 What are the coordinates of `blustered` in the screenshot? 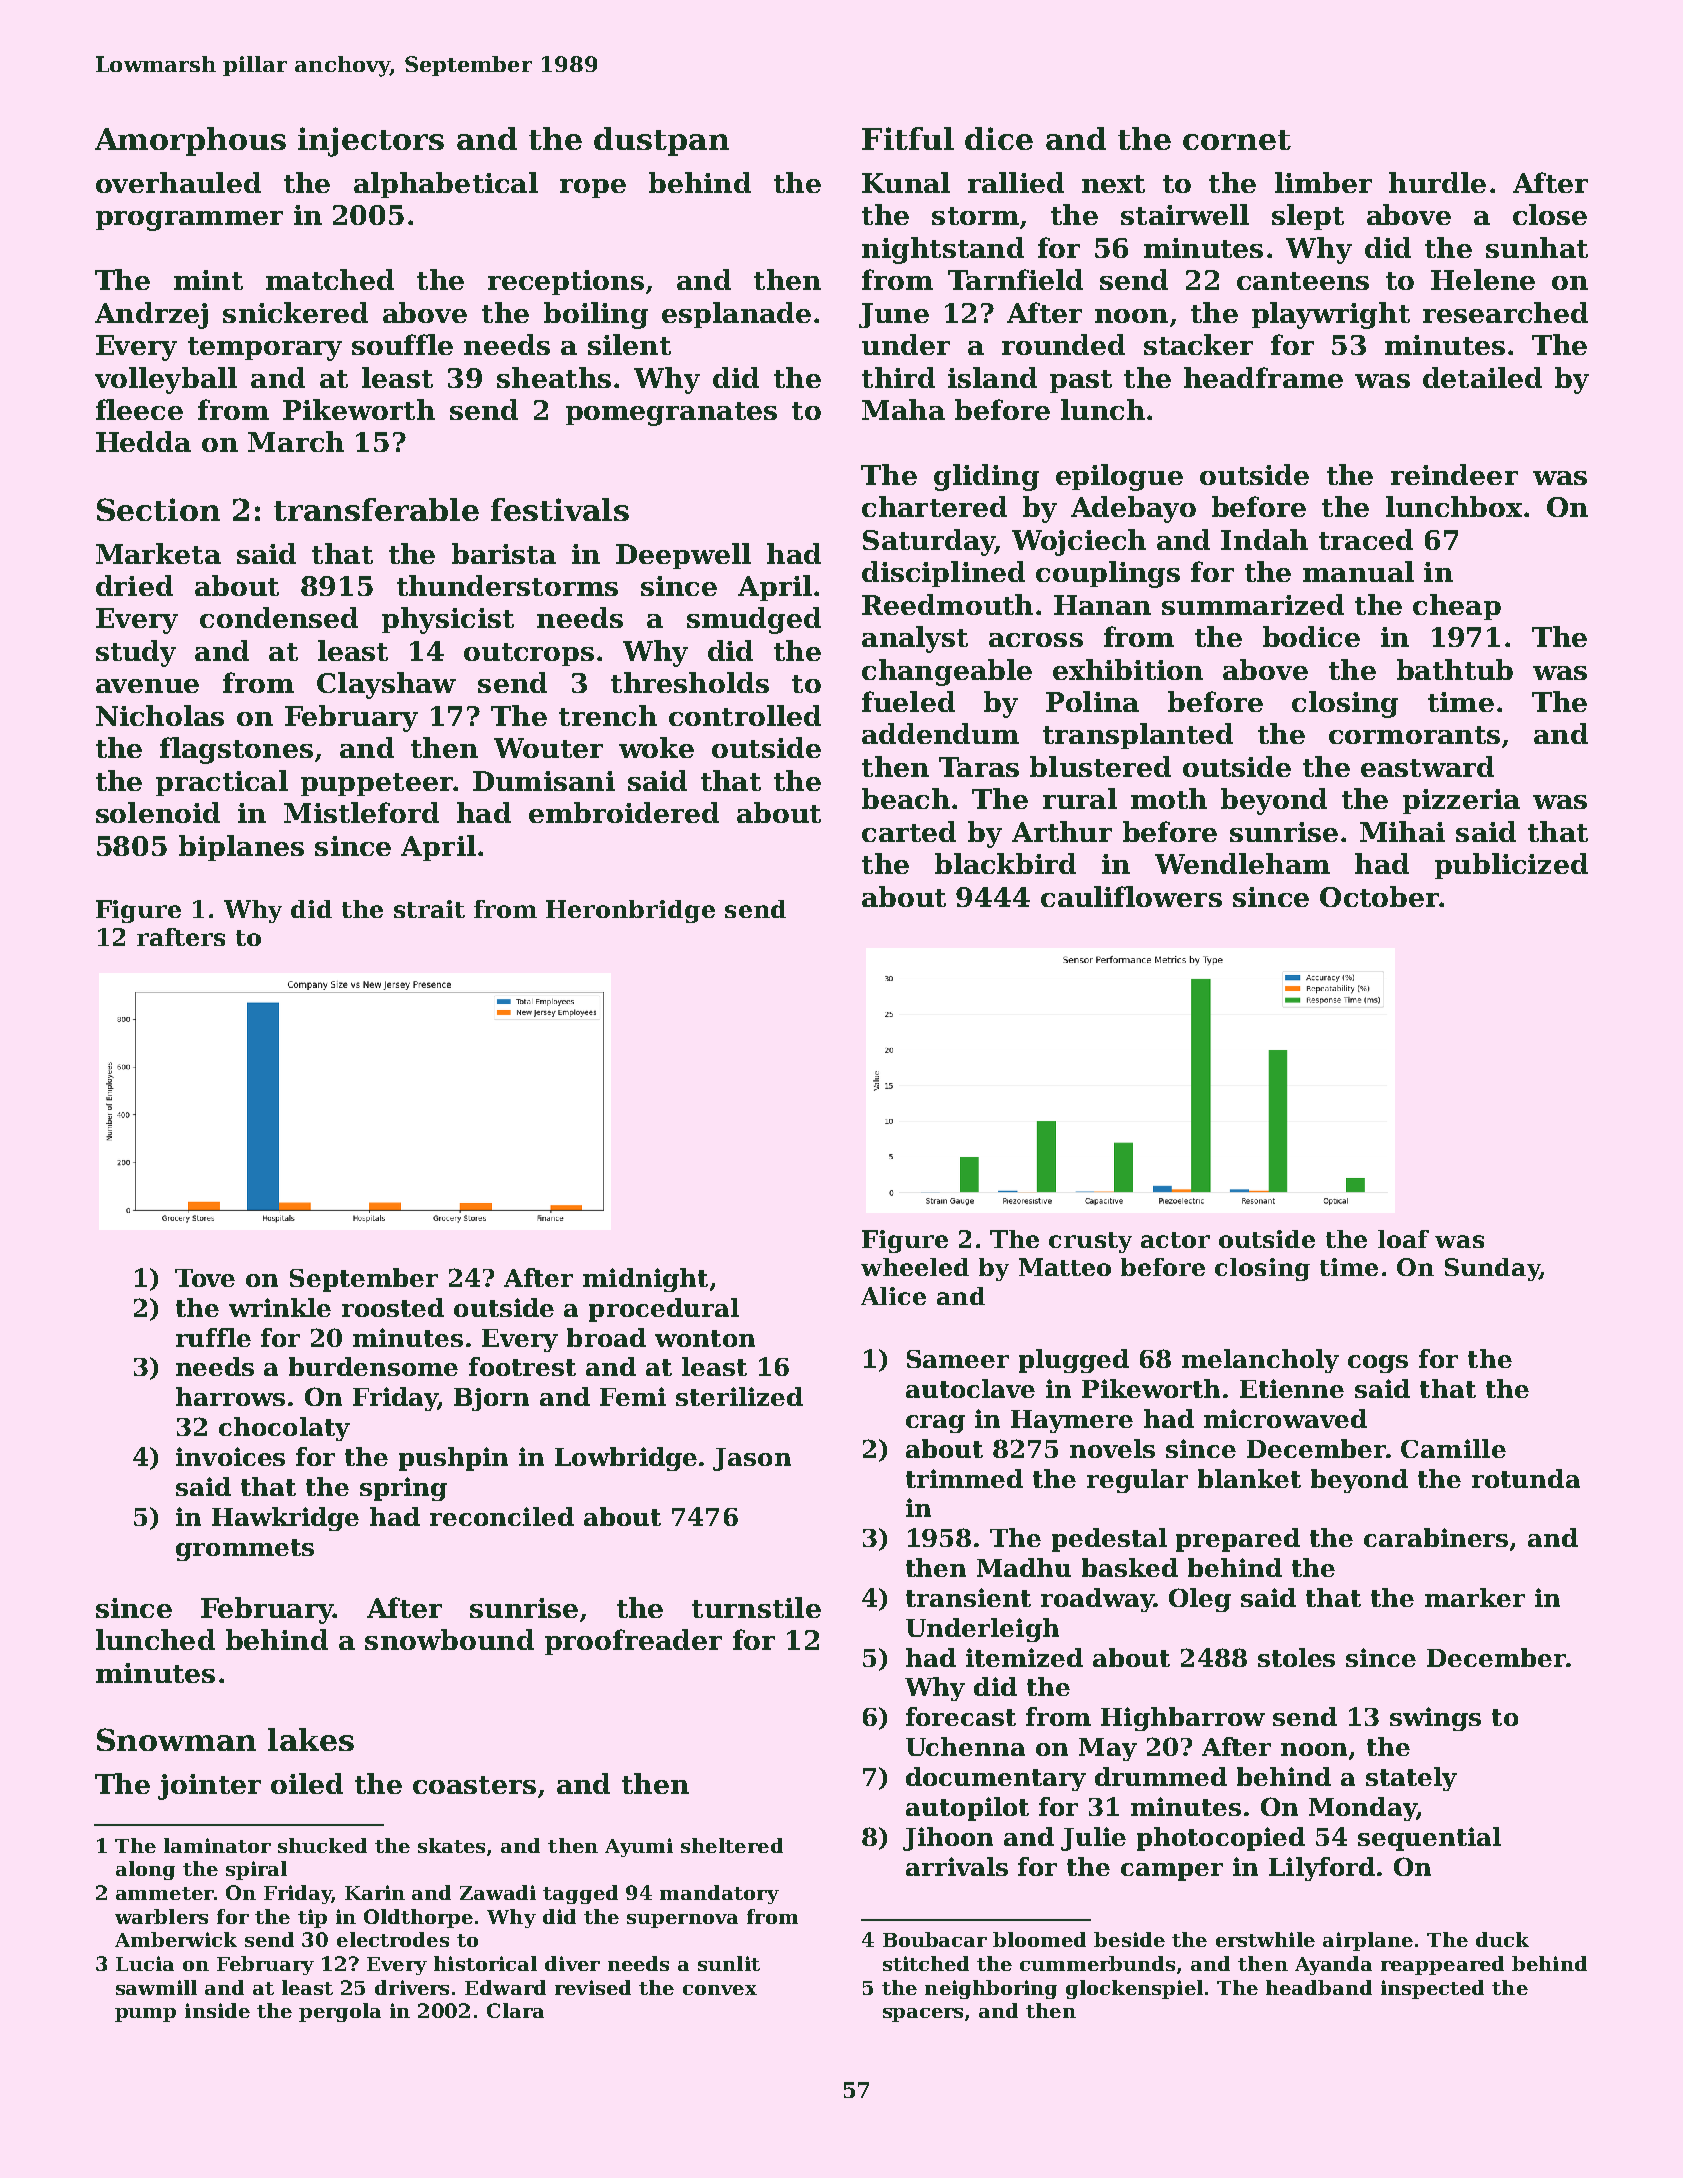 It's located at (1100, 766).
